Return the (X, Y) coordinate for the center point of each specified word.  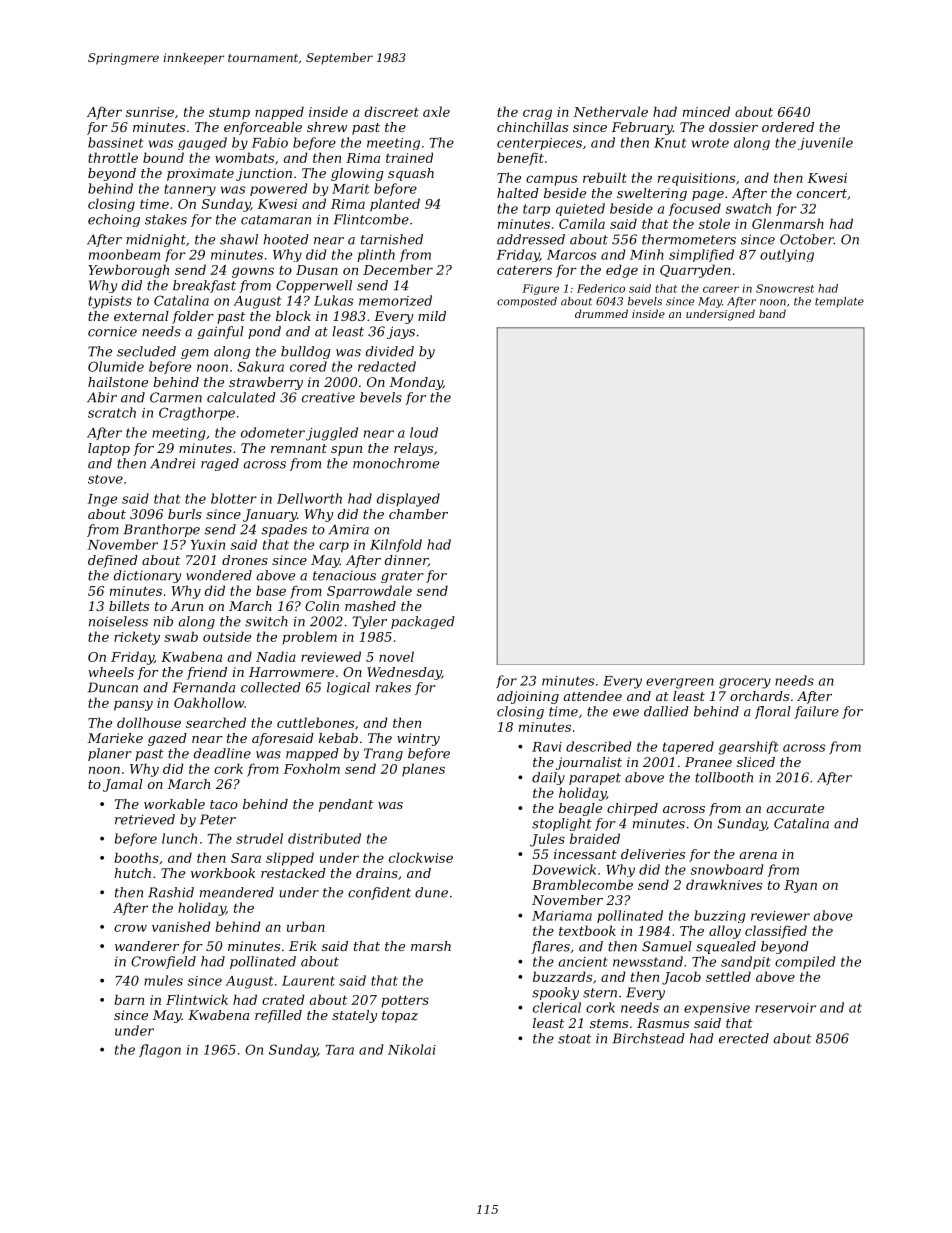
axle (436, 111)
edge (622, 271)
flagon (160, 1051)
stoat (574, 1039)
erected (744, 1038)
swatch (748, 208)
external (141, 316)
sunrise (150, 112)
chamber (418, 514)
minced (706, 111)
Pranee (708, 762)
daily (548, 778)
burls (185, 514)
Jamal (123, 785)
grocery (745, 683)
